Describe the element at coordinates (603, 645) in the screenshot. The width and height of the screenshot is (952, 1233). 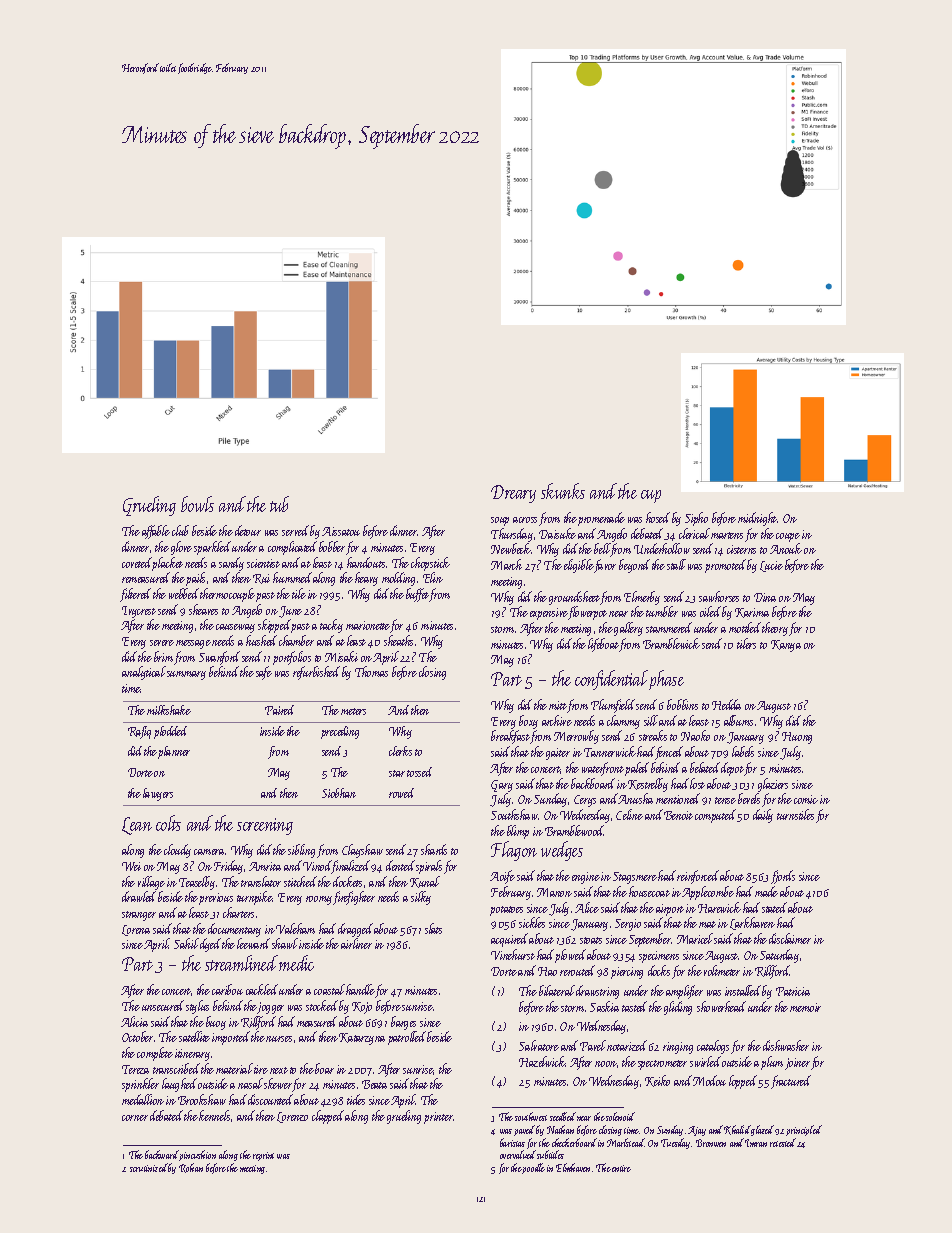
I see `lifeboat` at that location.
